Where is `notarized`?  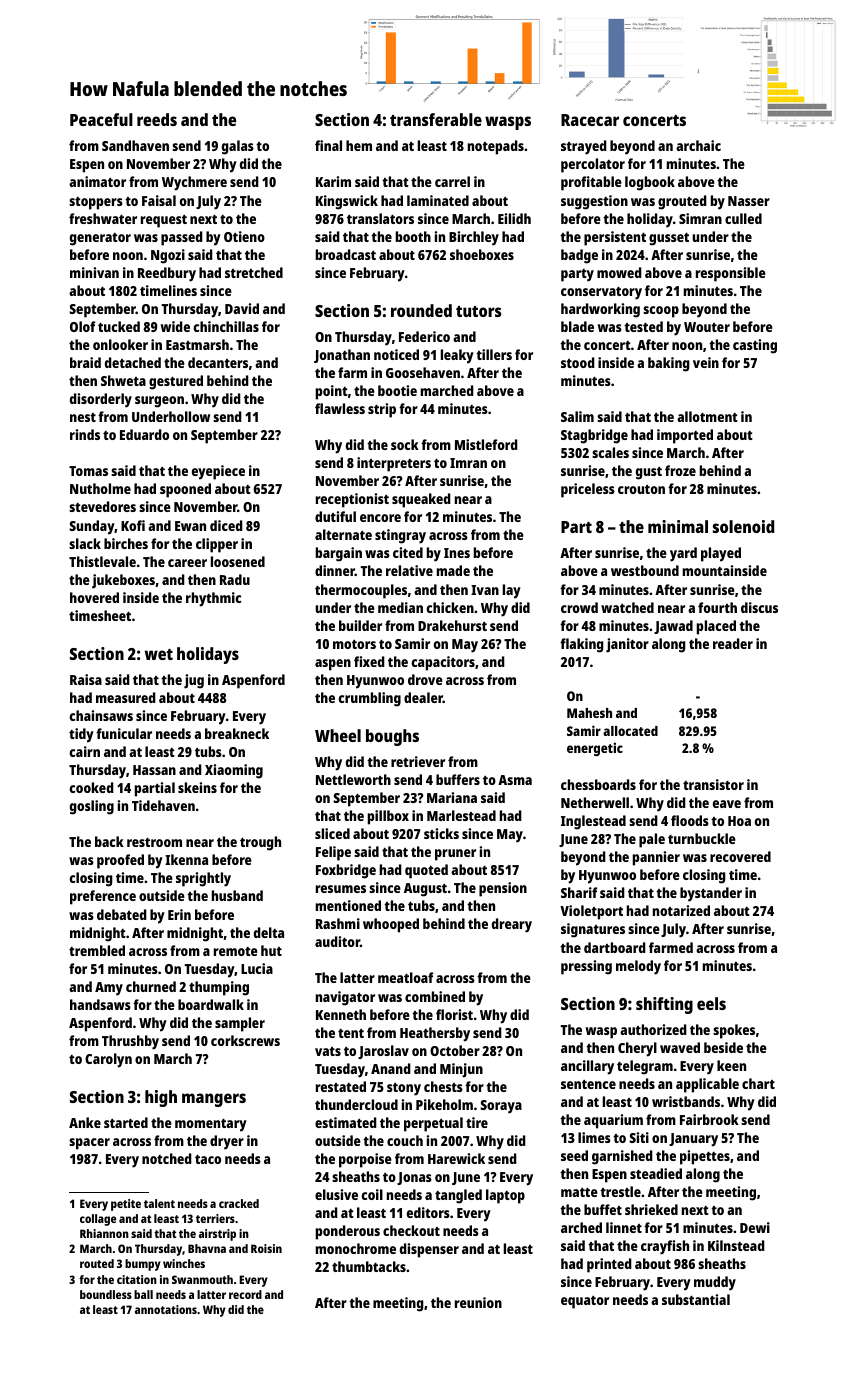 notarized is located at coordinates (681, 910).
